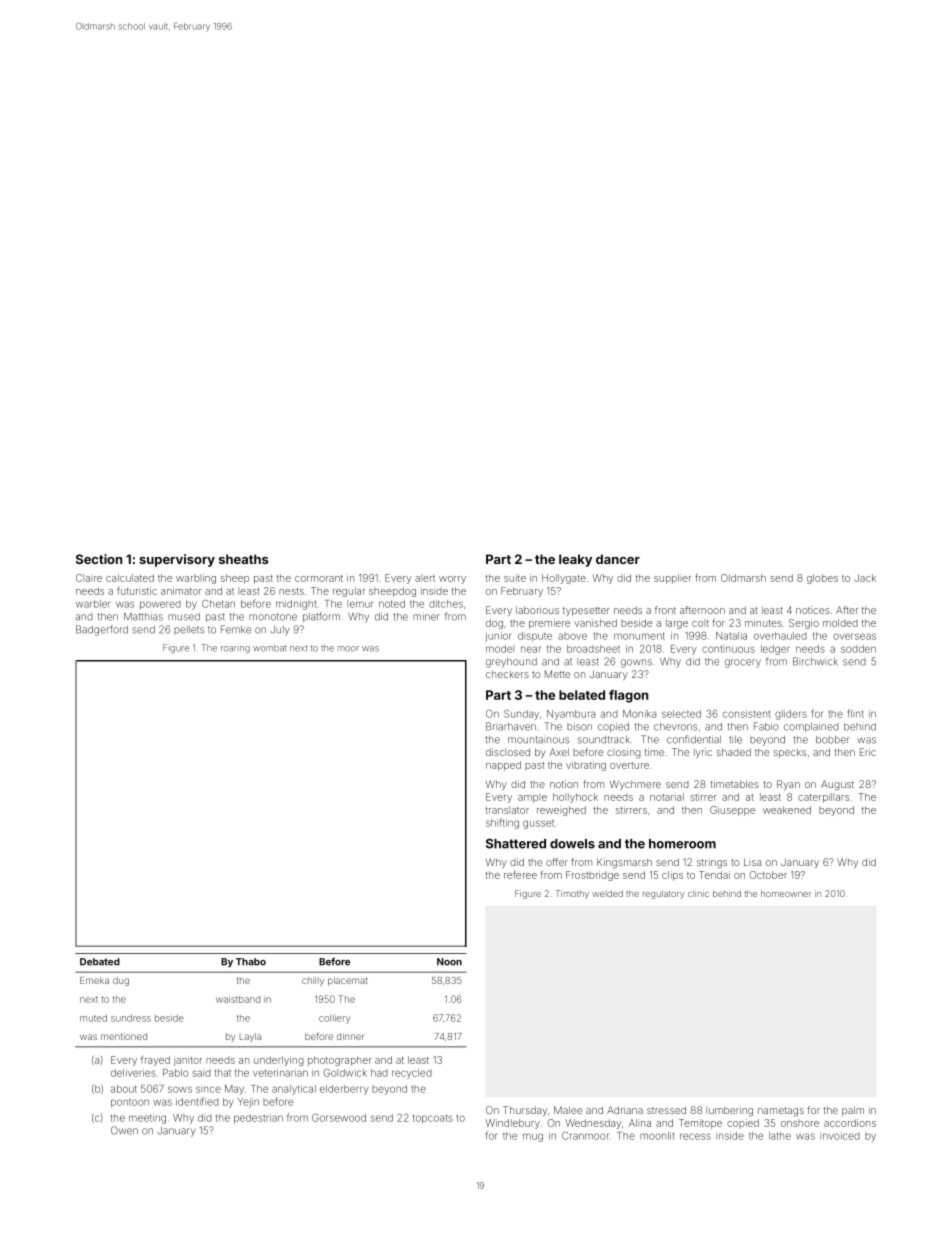 This image has width=952, height=1233. I want to click on Owen, so click(124, 1130).
